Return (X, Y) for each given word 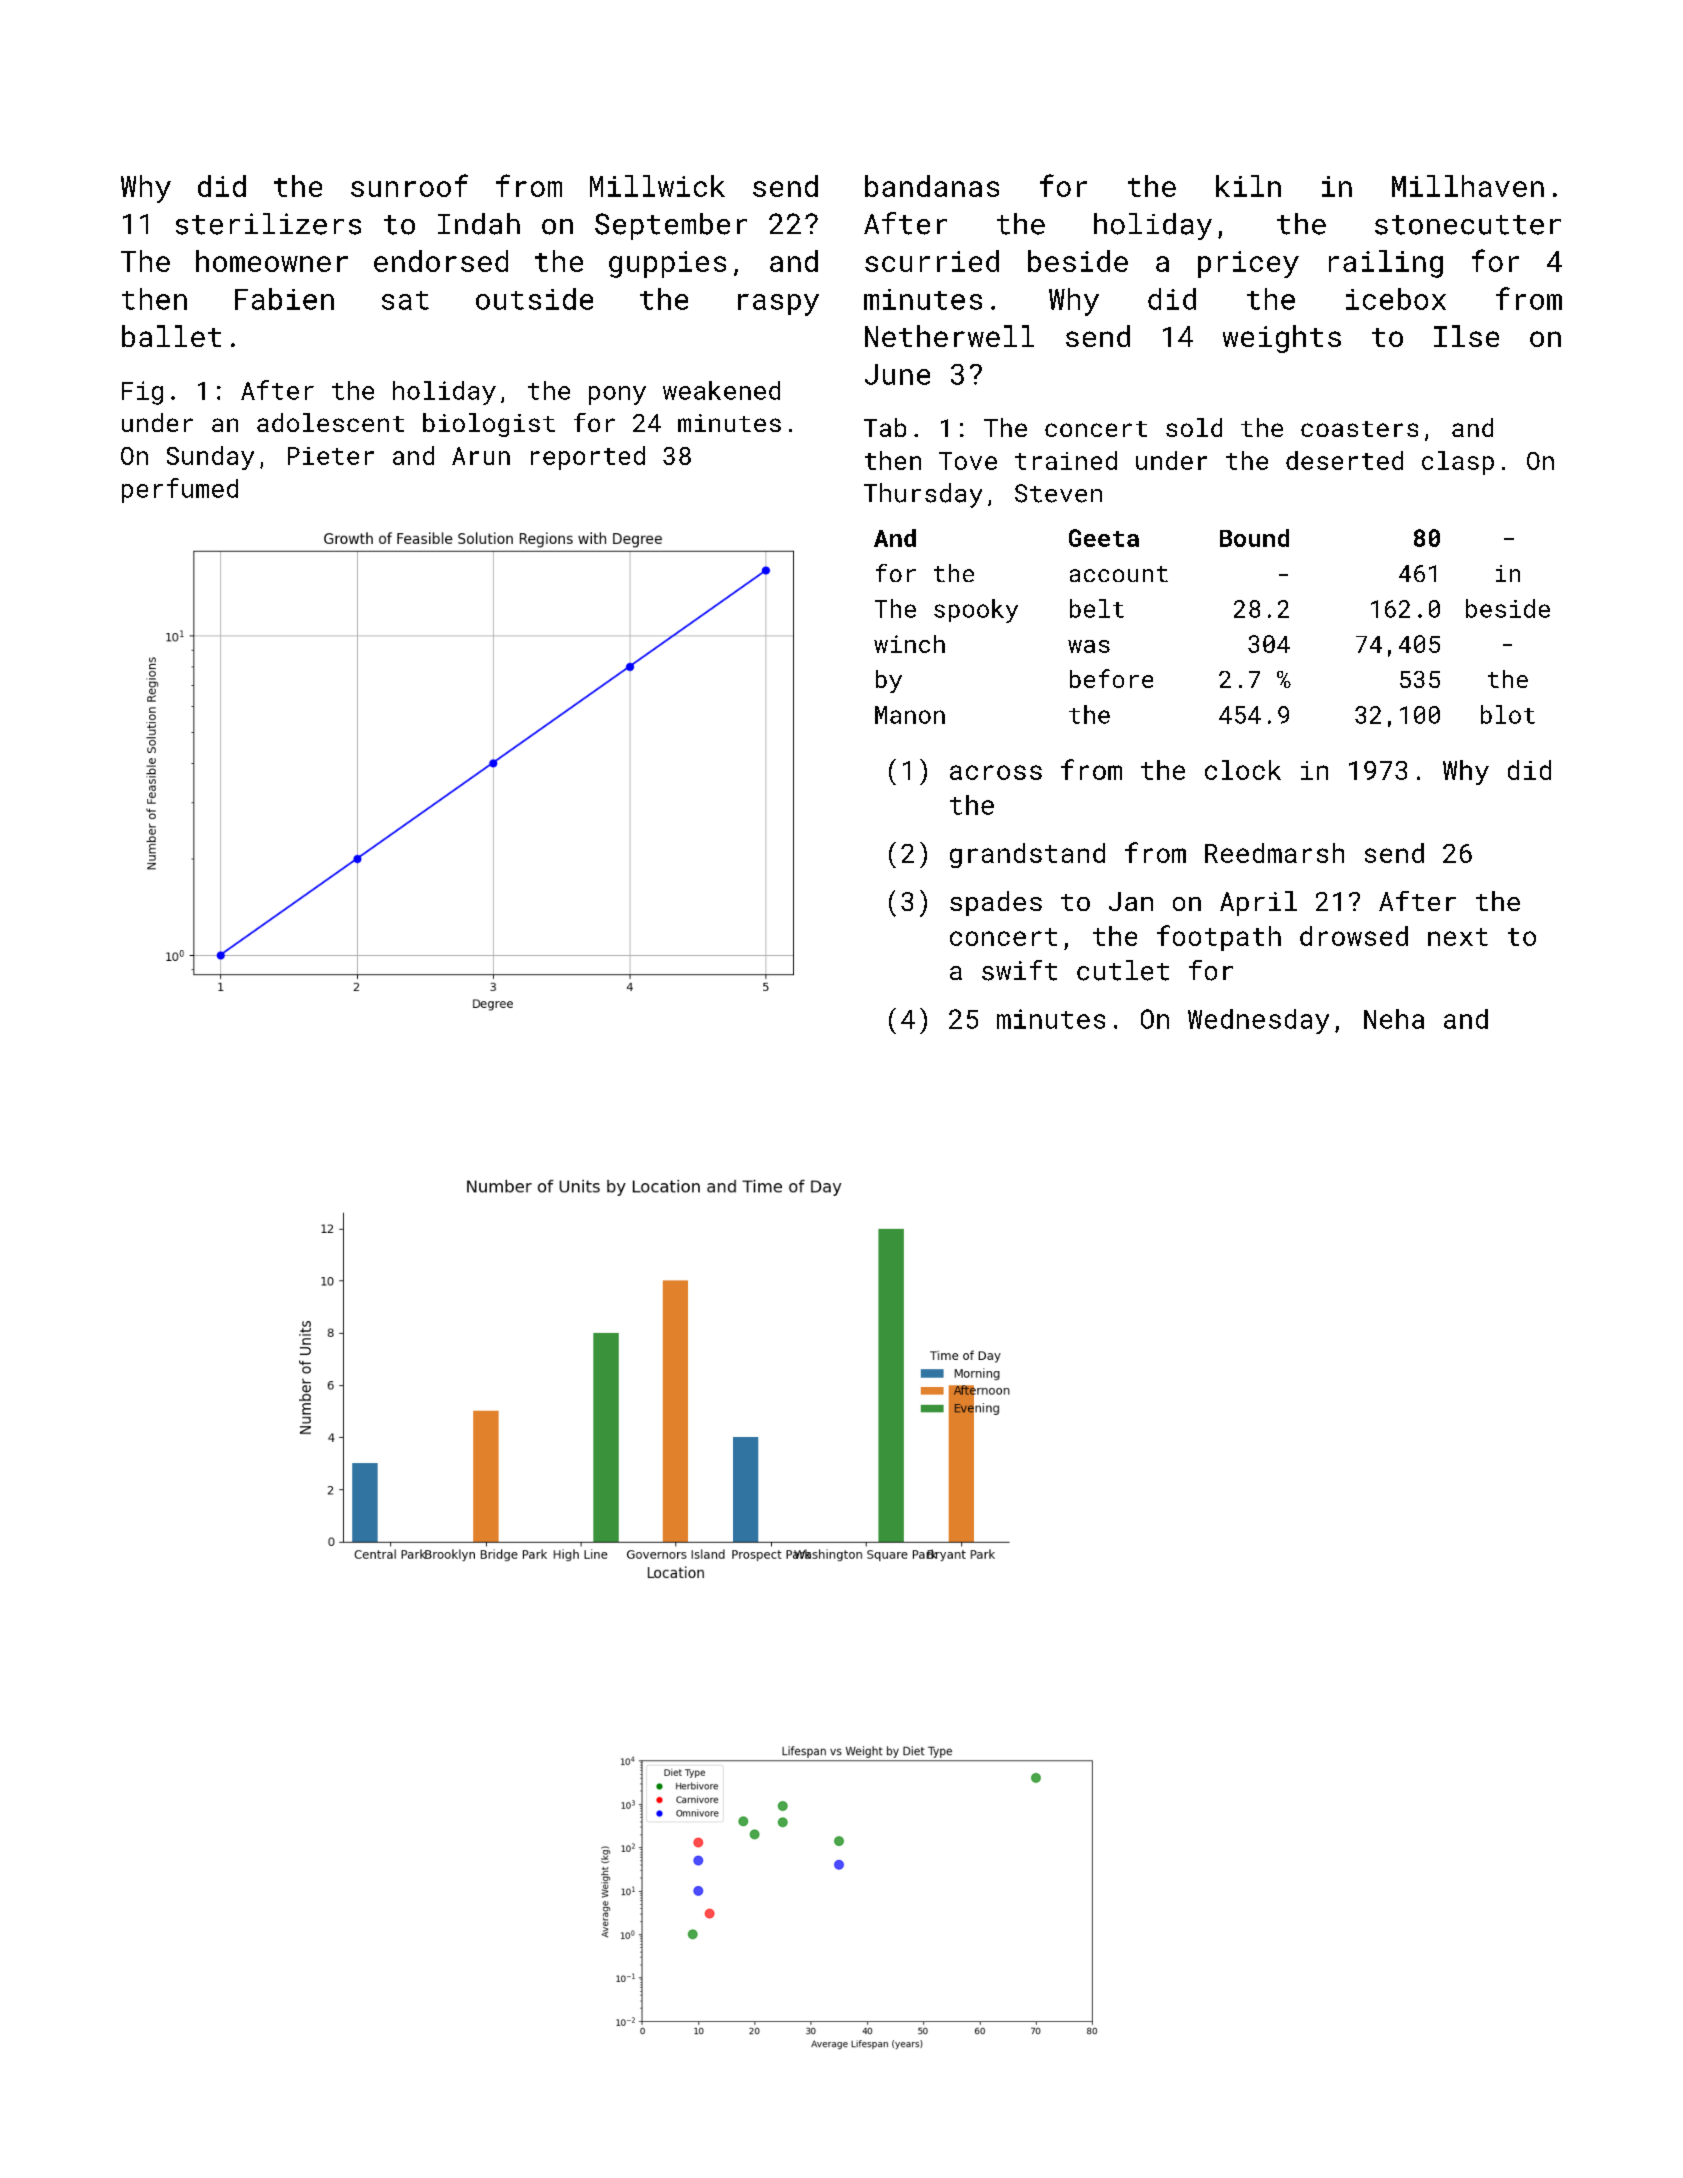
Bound (1254, 538)
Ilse (1466, 336)
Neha (1394, 1019)
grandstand (1027, 855)
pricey (1248, 264)
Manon (910, 715)
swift (1019, 970)
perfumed (180, 490)
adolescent (330, 422)
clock (1243, 770)
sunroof (409, 185)
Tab (885, 427)
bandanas (932, 186)
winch (909, 644)
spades (996, 903)
